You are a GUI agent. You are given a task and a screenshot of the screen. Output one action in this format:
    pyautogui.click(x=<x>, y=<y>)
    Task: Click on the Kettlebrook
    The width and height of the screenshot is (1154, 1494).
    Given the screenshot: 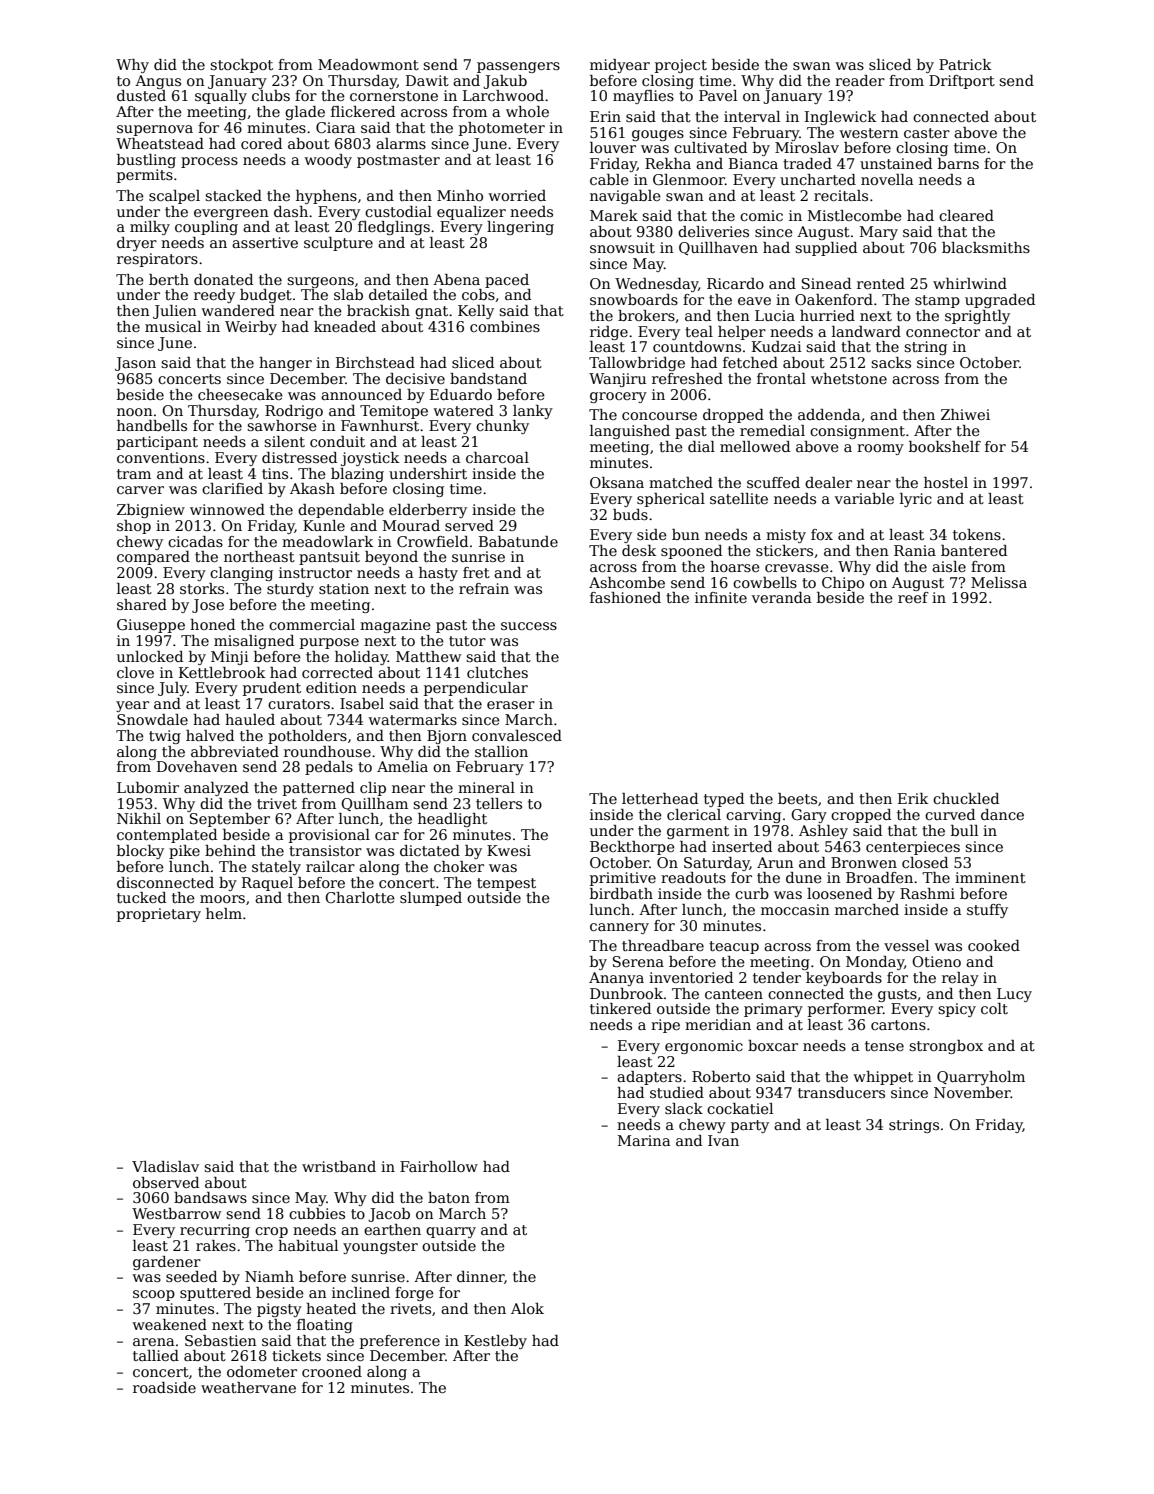 What is the action you would take?
    pyautogui.click(x=222, y=672)
